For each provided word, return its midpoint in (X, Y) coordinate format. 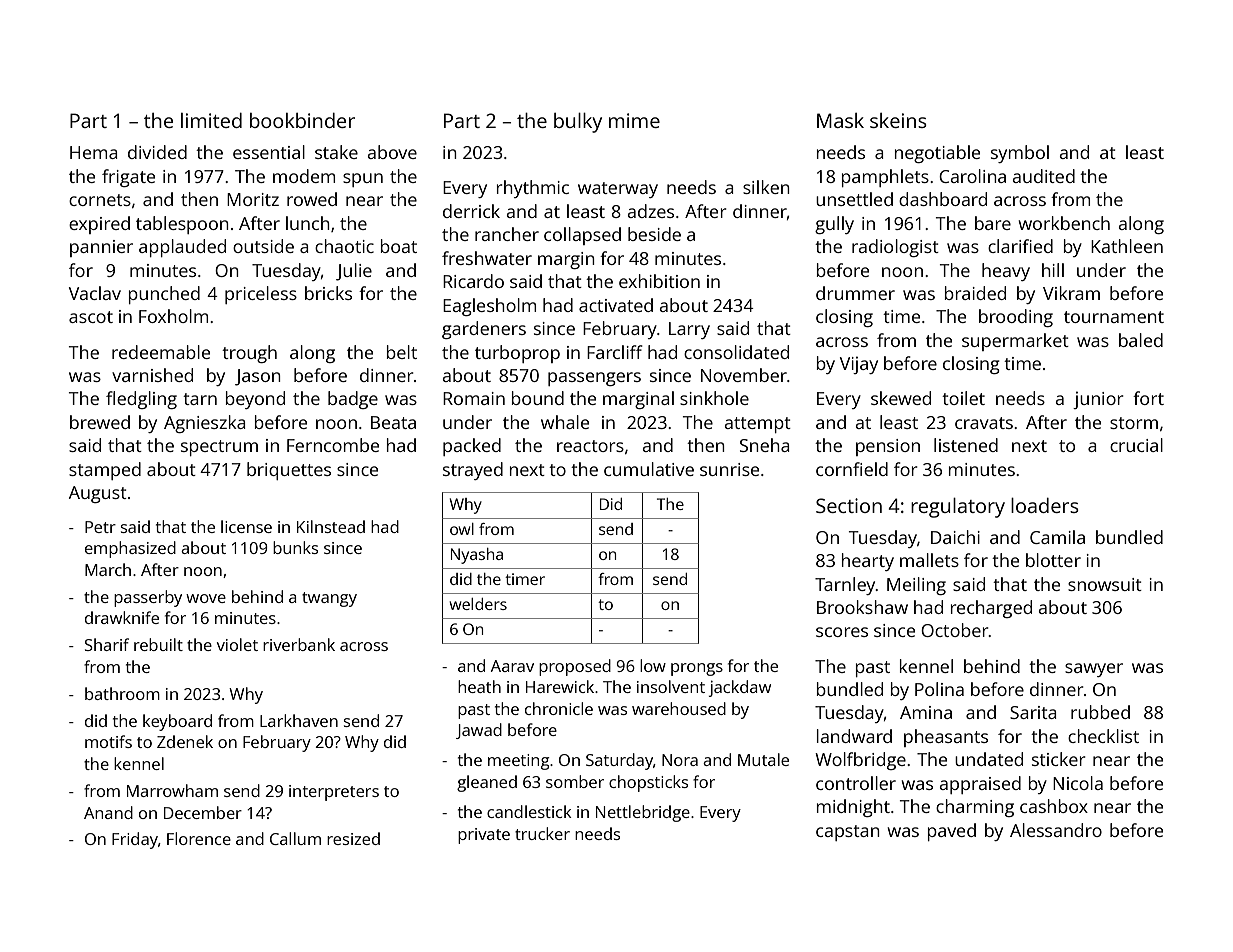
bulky (578, 123)
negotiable (937, 154)
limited (211, 120)
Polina (939, 689)
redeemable (161, 352)
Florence (199, 838)
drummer (855, 293)
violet (237, 644)
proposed (575, 667)
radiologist (895, 248)
